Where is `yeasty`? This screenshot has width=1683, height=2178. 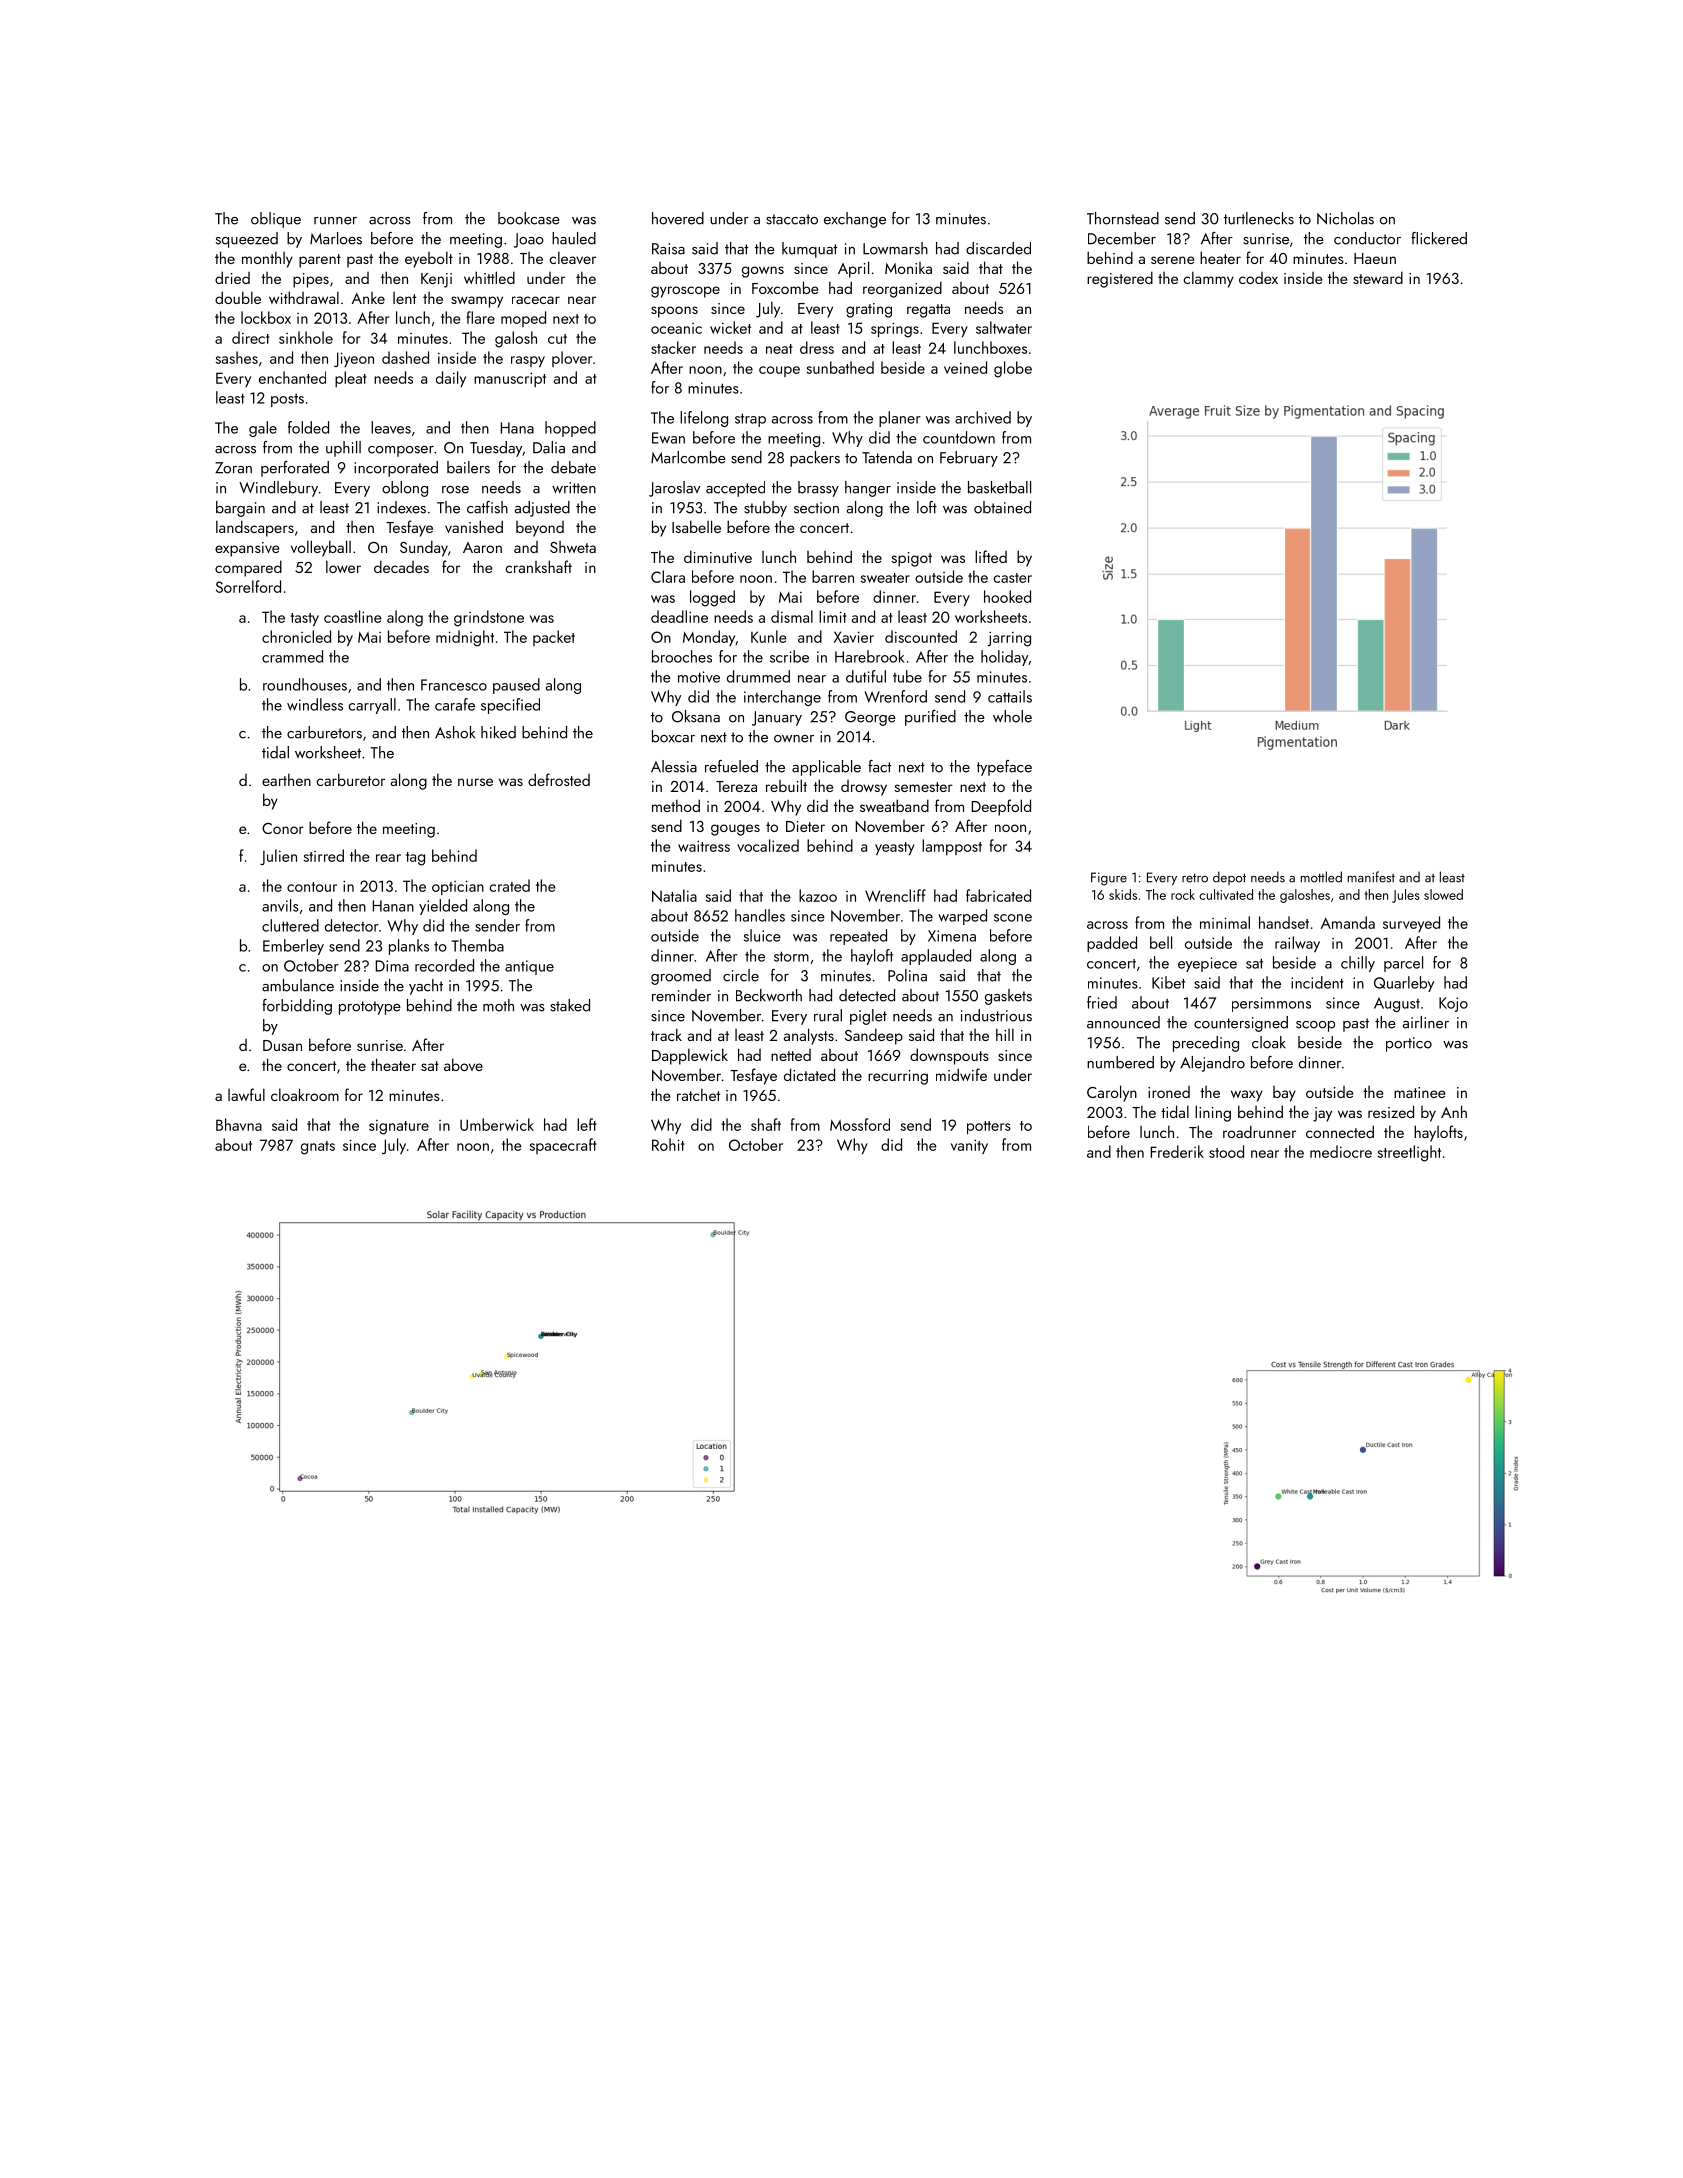
yeasty is located at coordinates (895, 848).
